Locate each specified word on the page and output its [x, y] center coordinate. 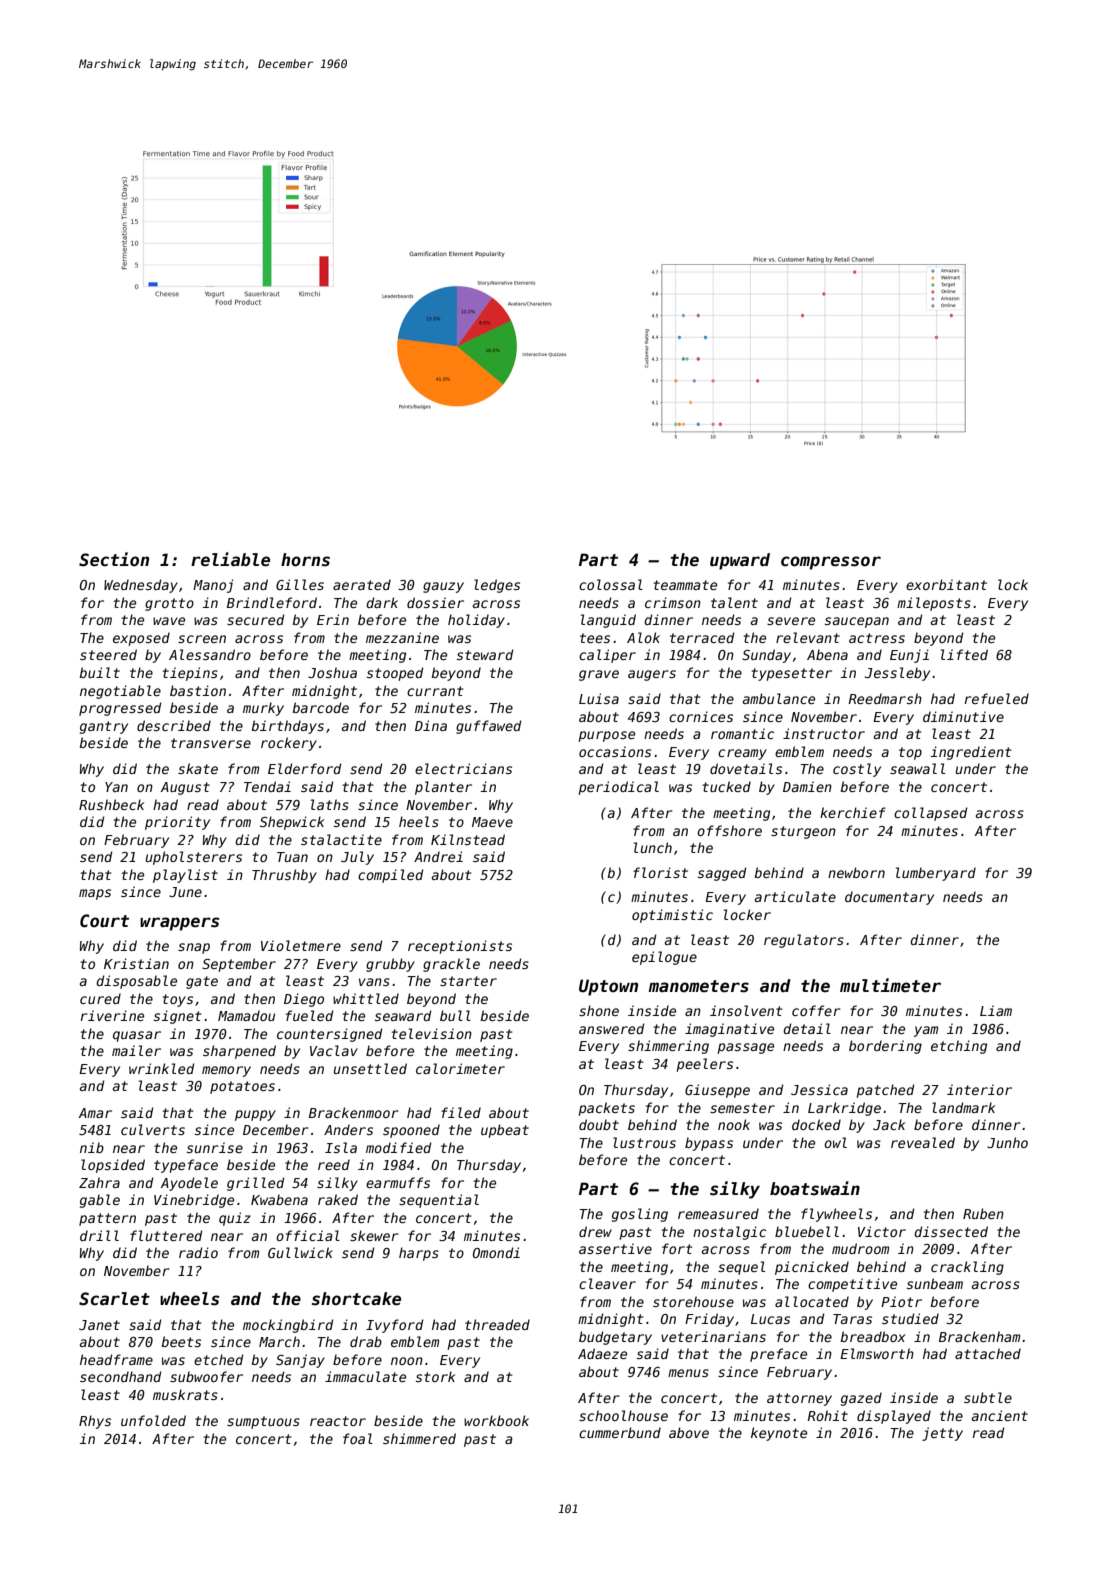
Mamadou [246, 1015]
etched [218, 1359]
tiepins [190, 674]
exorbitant [946, 584]
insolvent [746, 1010]
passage [745, 1048]
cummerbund [620, 1432]
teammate [685, 585]
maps [95, 894]
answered [611, 1028]
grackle [451, 965]
